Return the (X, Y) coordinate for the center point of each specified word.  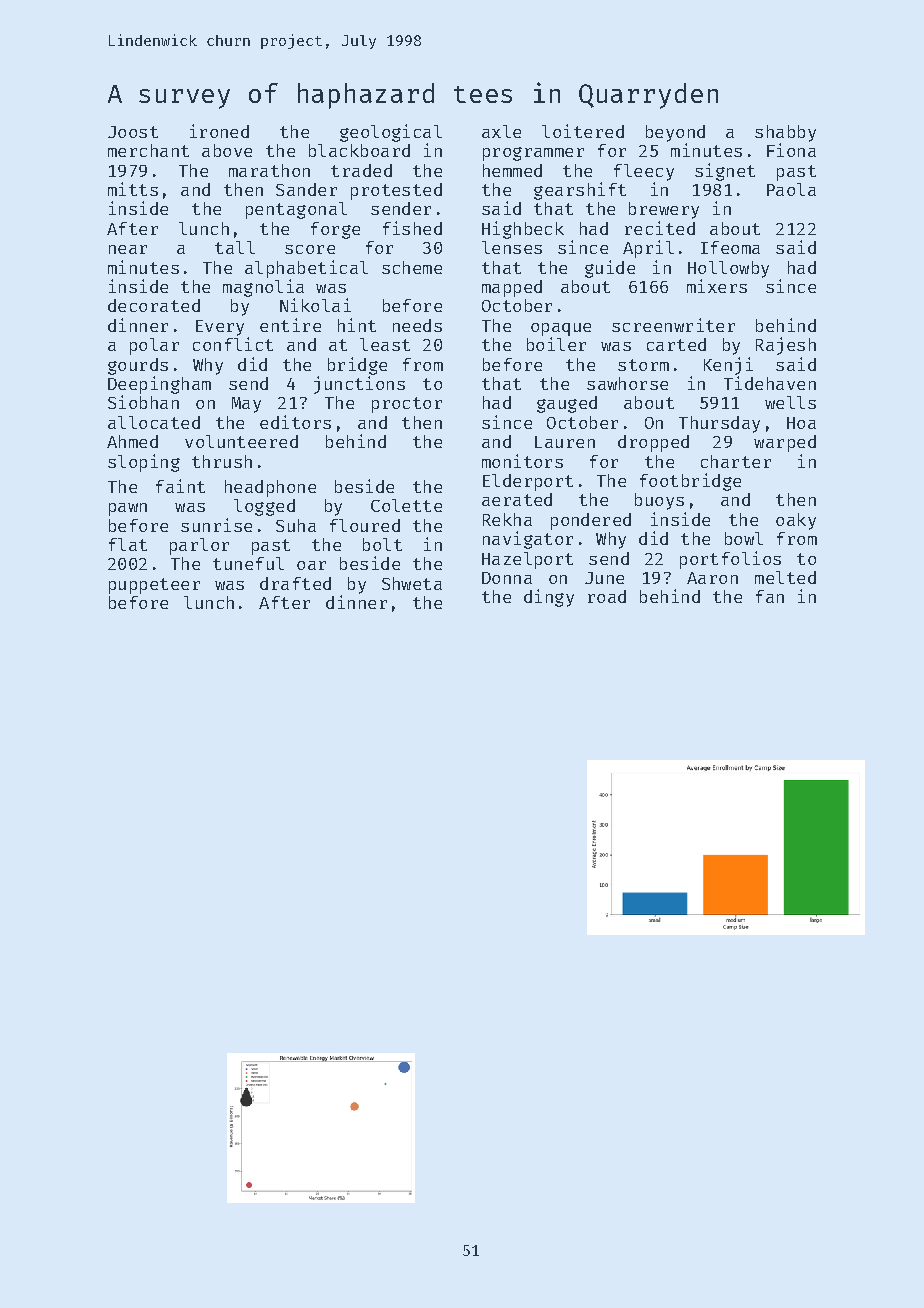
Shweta (412, 583)
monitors (522, 461)
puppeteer (154, 586)
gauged (567, 404)
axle (501, 131)
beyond (675, 133)
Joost (133, 132)
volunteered (241, 441)
